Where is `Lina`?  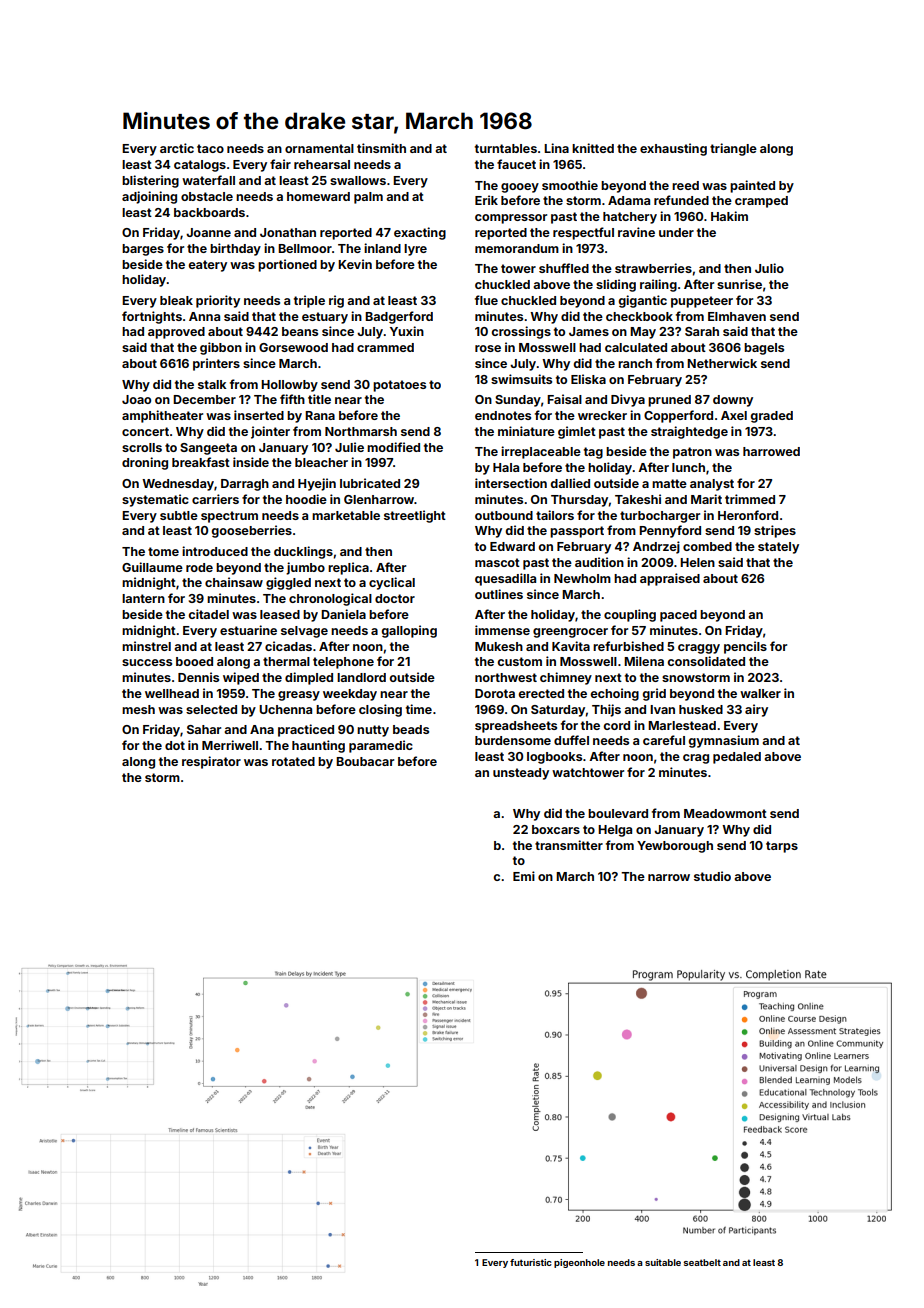
Lina is located at coordinates (556, 148).
